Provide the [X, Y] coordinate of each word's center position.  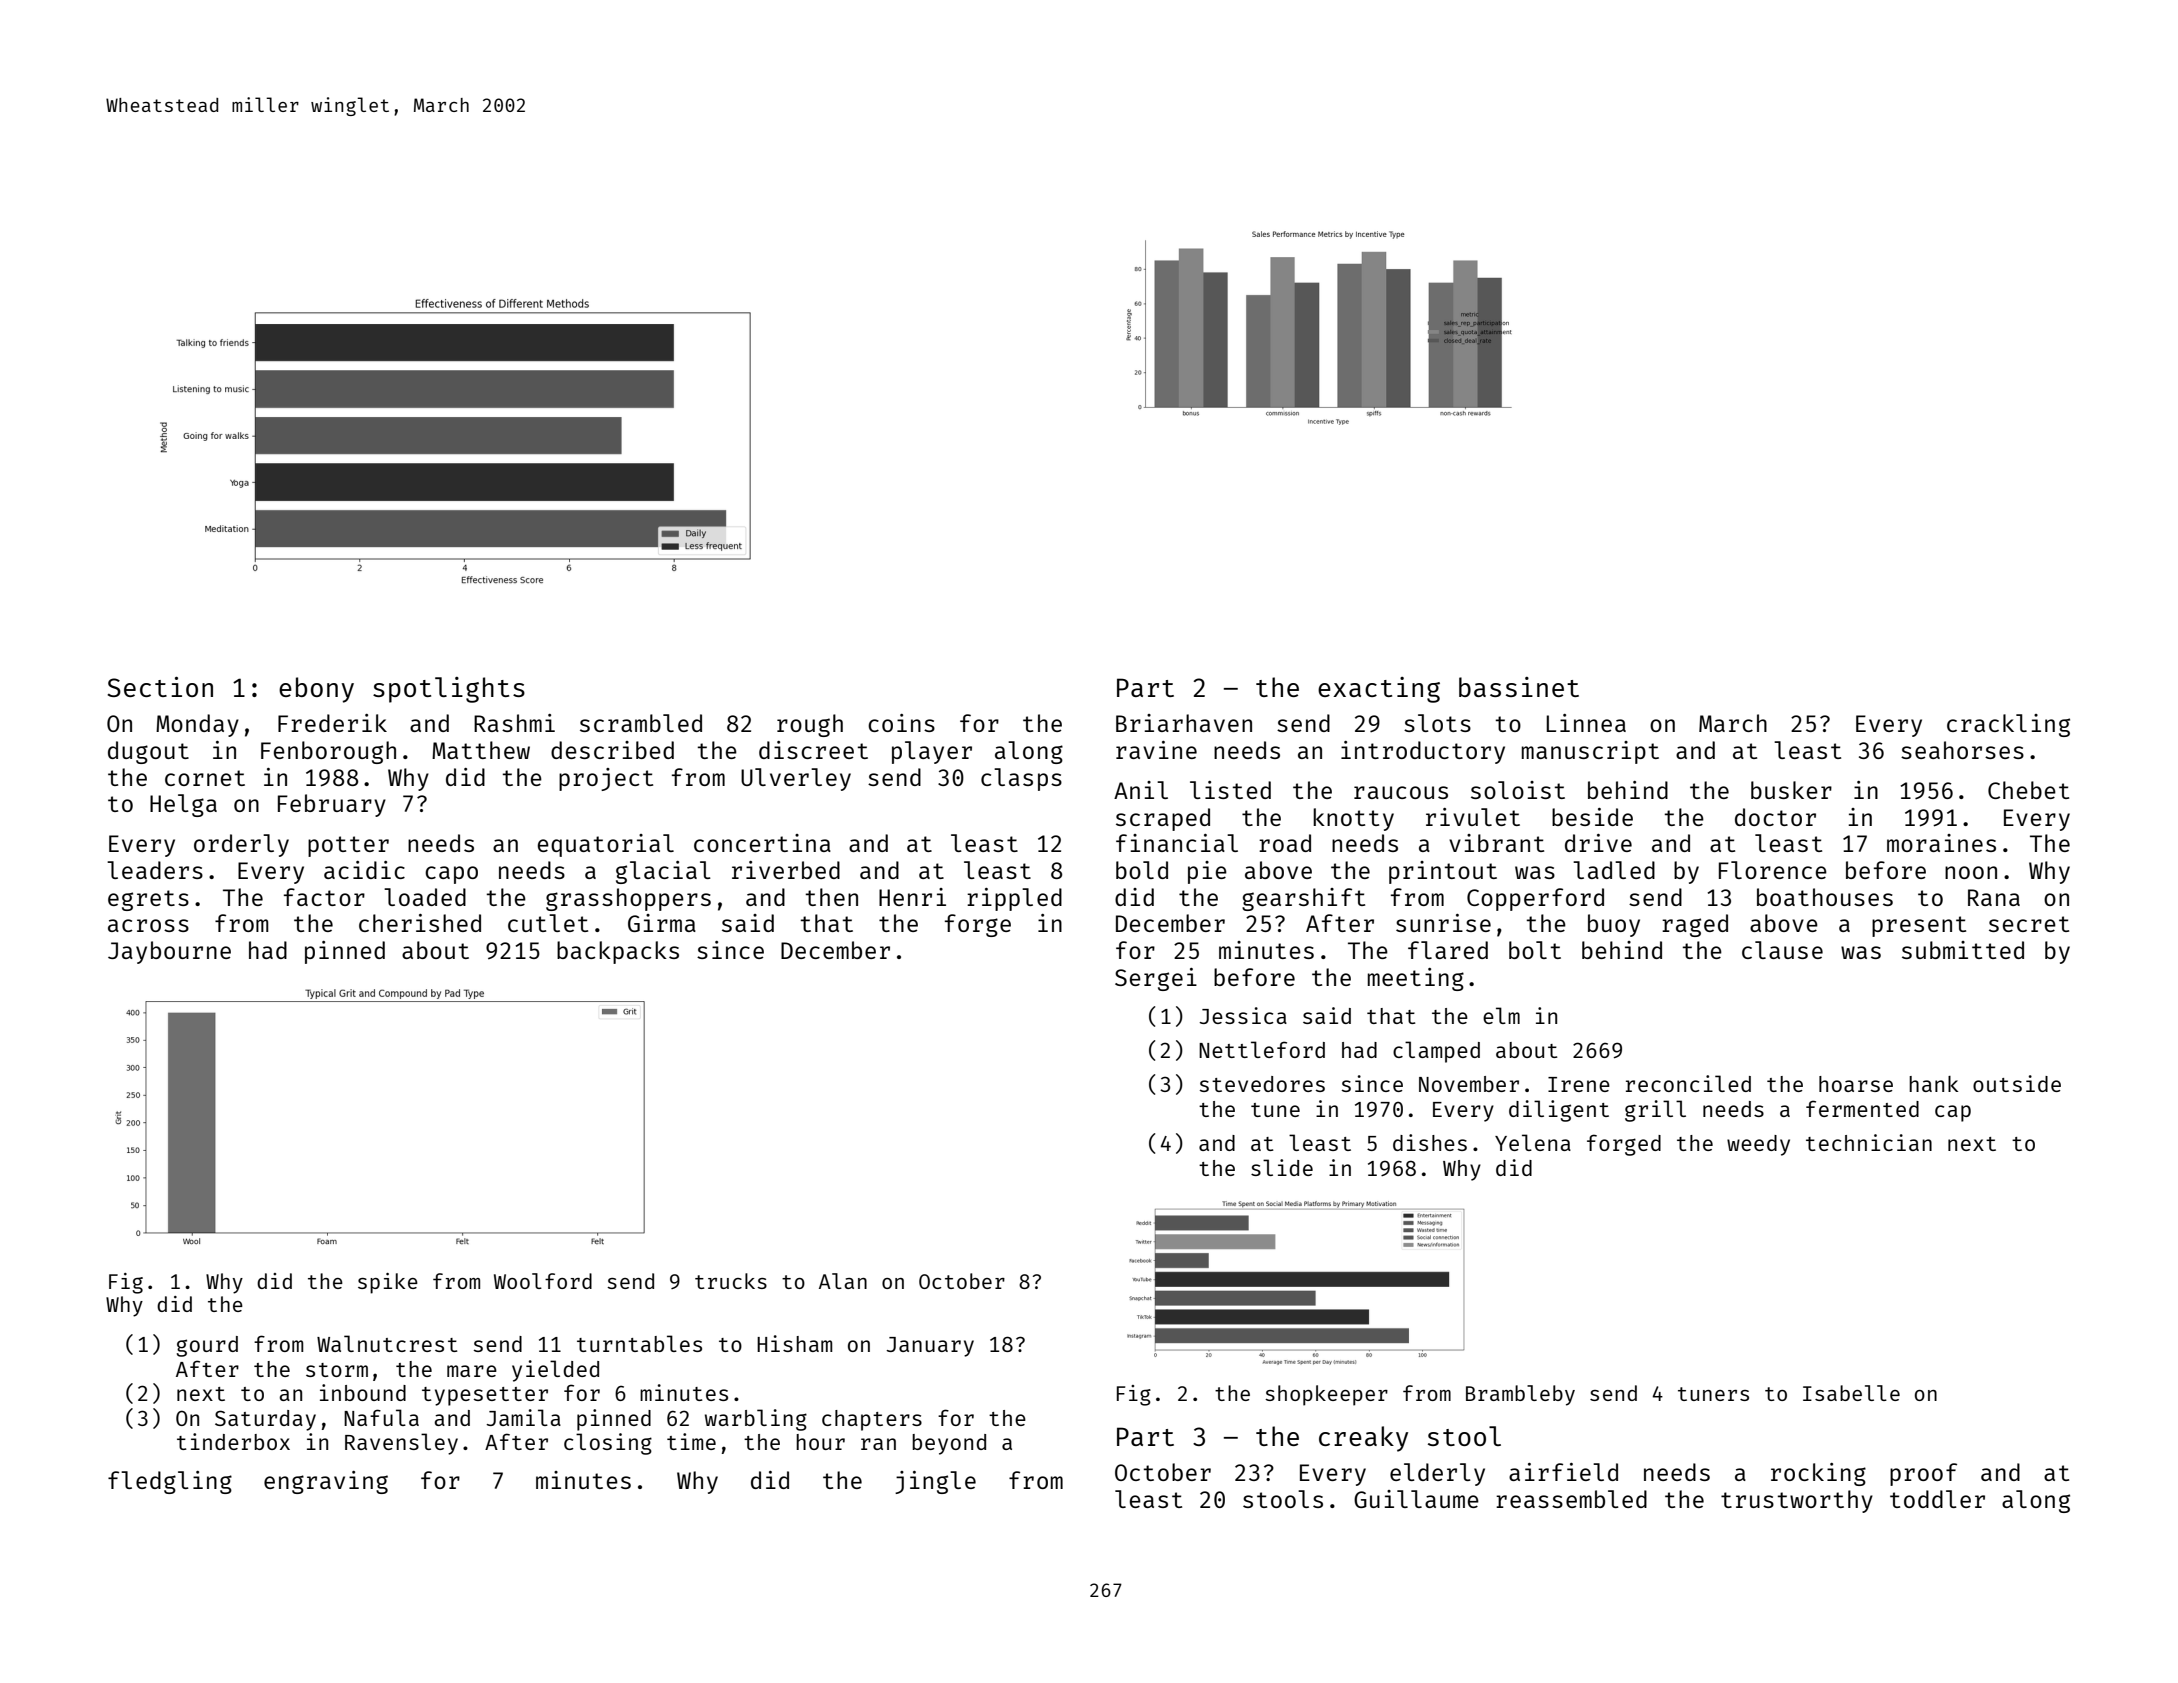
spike [388, 1283]
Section [160, 687]
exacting [1379, 690]
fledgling [170, 1482]
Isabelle [1851, 1393]
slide [1282, 1167]
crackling [2008, 725]
